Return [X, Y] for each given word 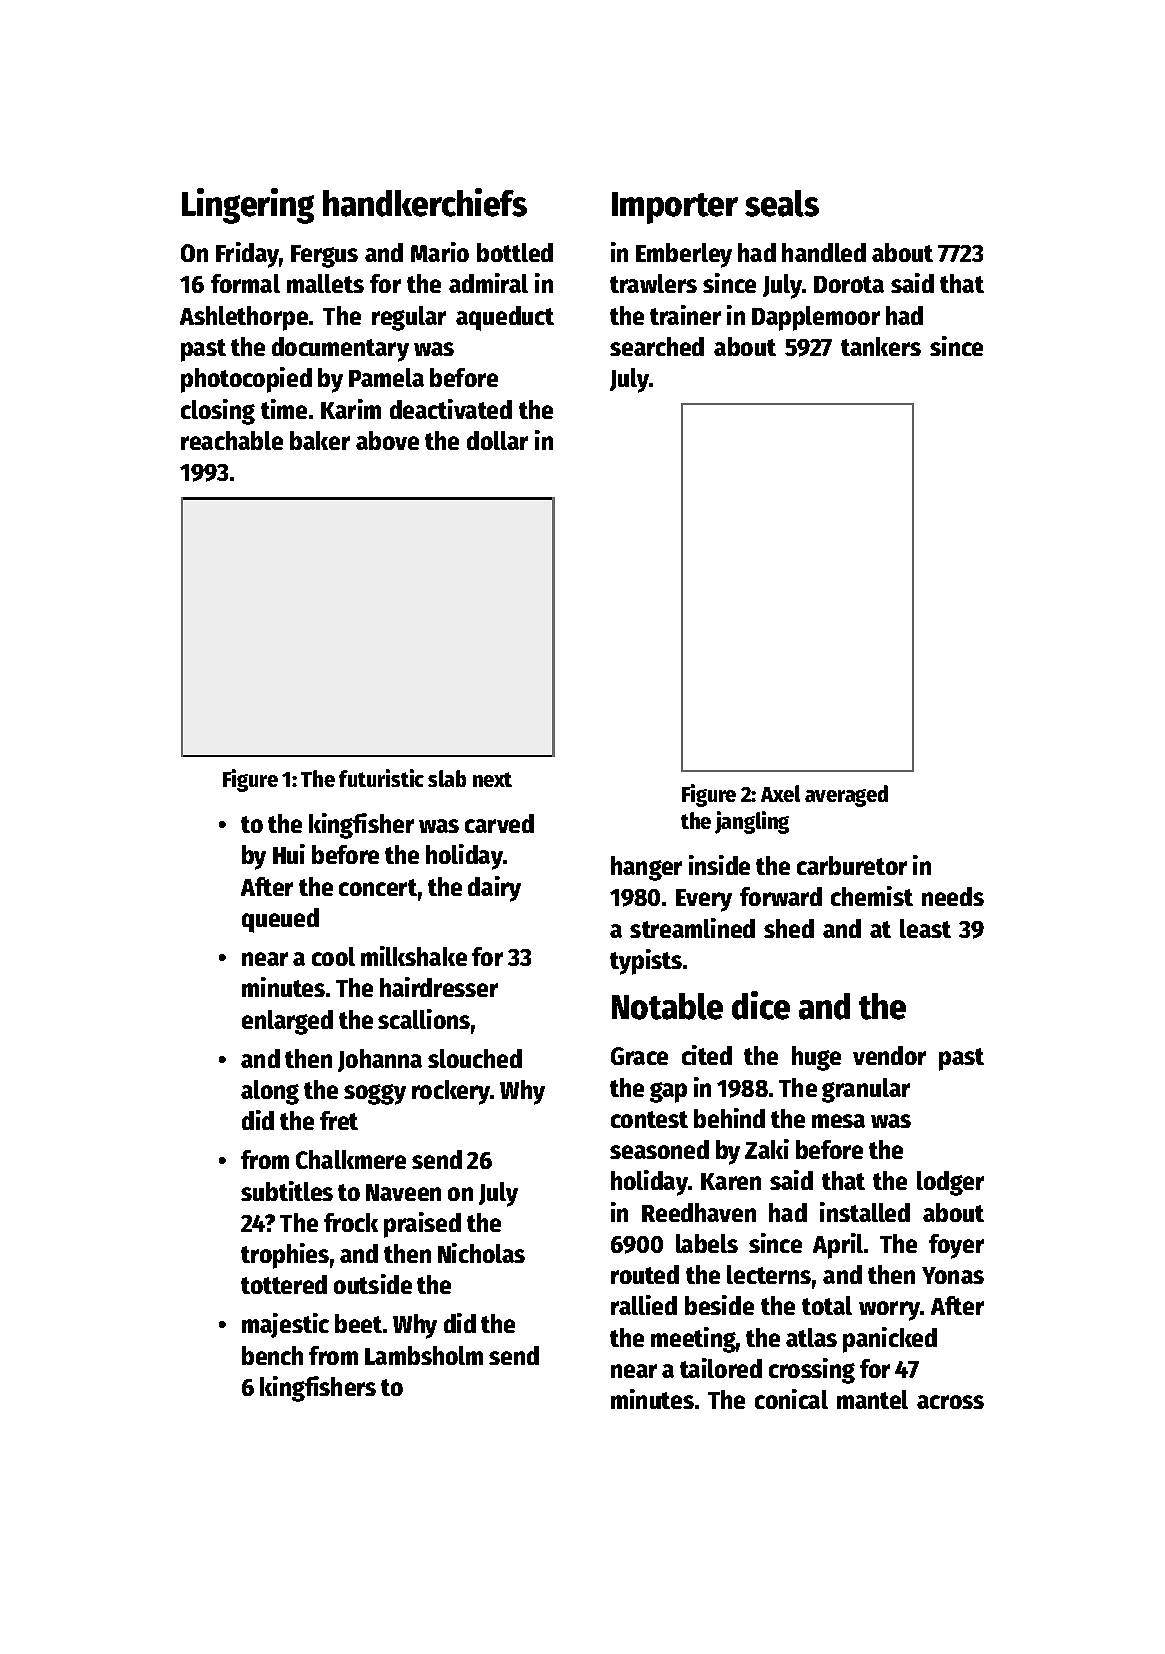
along [270, 1092]
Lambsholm [424, 1355]
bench [272, 1355]
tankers [881, 346]
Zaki [767, 1149]
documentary [340, 349]
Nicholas [481, 1253]
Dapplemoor [816, 318]
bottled [515, 252]
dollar [497, 440]
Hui [289, 854]
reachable [232, 440]
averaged [846, 796]
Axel [780, 793]
